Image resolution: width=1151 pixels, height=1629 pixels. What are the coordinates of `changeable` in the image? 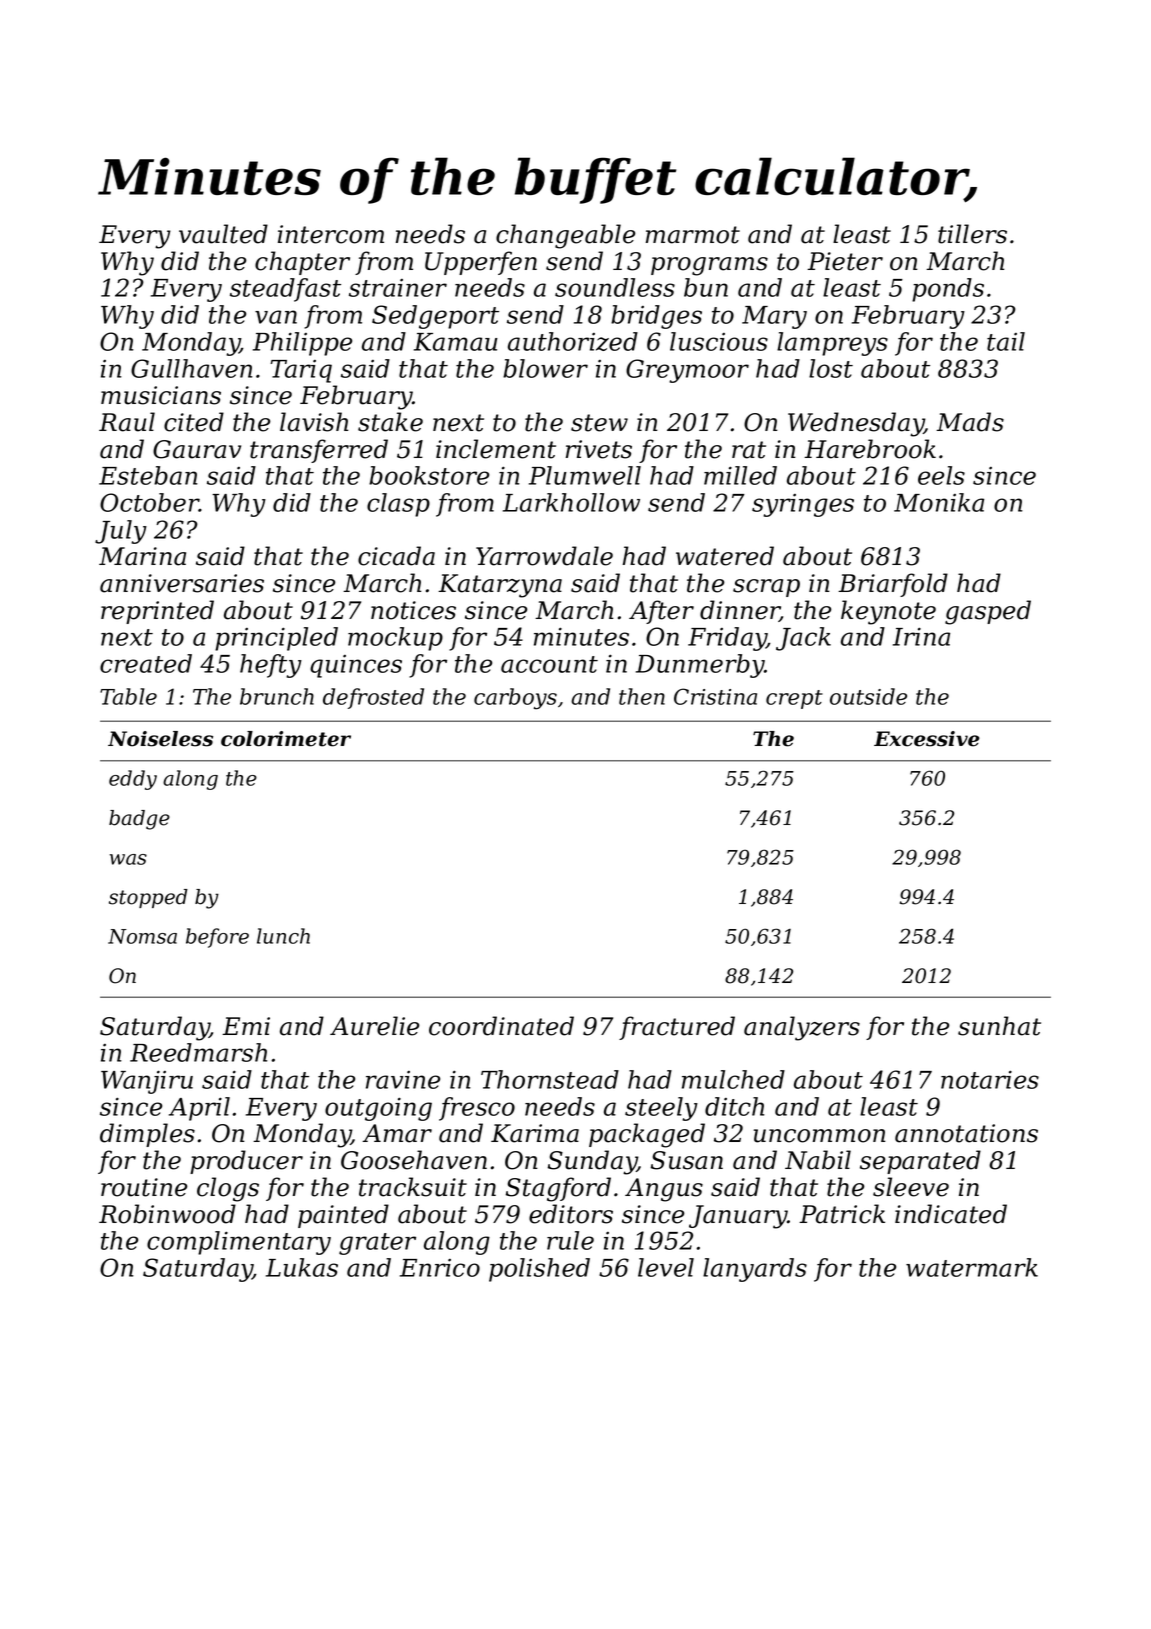 It's located at (565, 236).
